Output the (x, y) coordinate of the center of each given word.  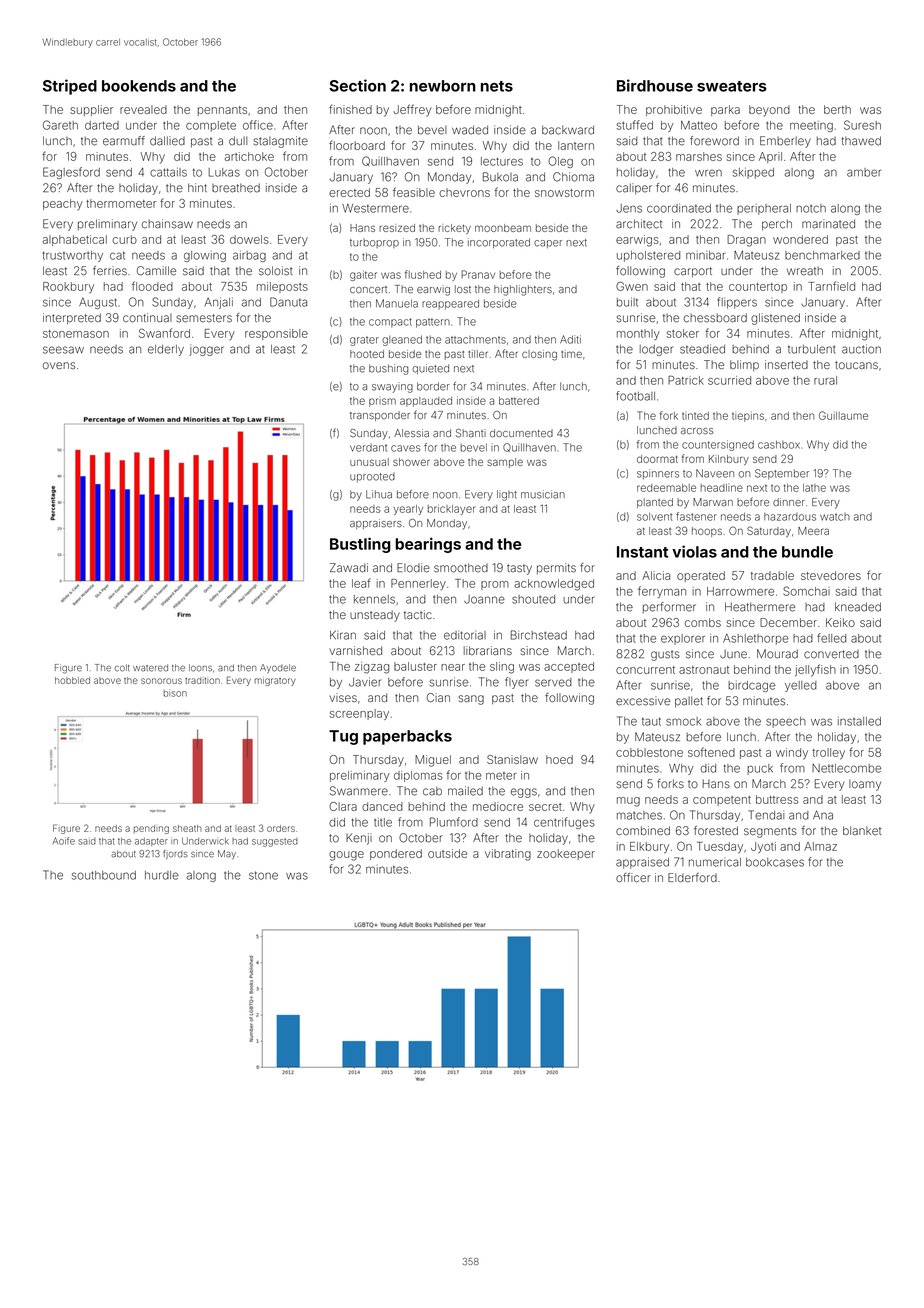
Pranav (478, 274)
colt (121, 668)
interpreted (72, 319)
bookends (139, 86)
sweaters (732, 86)
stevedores (831, 575)
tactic (418, 614)
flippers (737, 303)
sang (471, 700)
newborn (443, 86)
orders (281, 828)
